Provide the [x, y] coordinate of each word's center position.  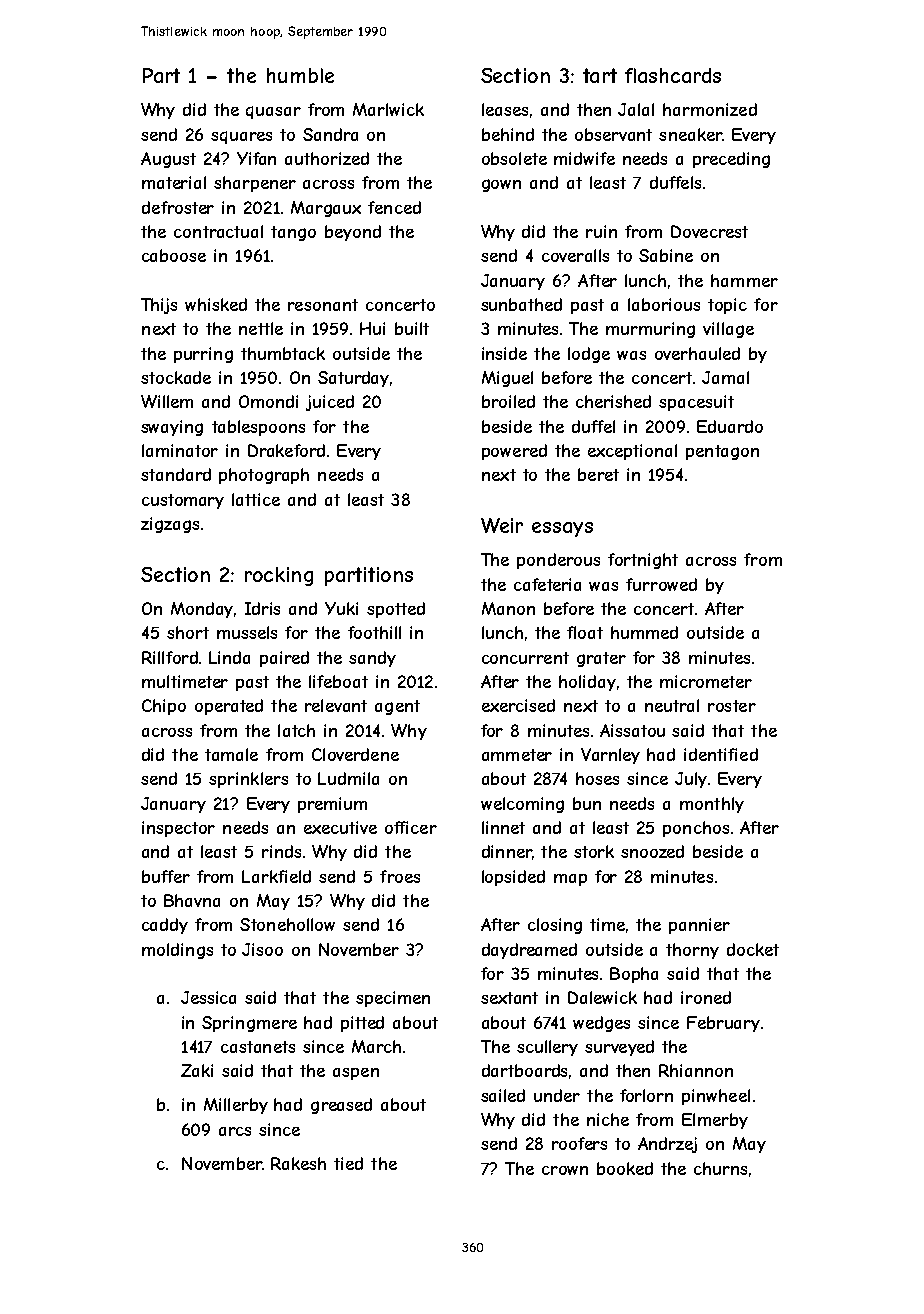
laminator [180, 450]
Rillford [170, 657]
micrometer [706, 681]
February [723, 1024]
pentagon [722, 452]
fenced [394, 207]
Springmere [249, 1024]
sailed [503, 1095]
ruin [601, 231]
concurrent [525, 658]
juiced [330, 403]
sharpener [255, 184]
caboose [174, 255]
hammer [744, 280]
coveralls [575, 255]
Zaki [197, 1070]
